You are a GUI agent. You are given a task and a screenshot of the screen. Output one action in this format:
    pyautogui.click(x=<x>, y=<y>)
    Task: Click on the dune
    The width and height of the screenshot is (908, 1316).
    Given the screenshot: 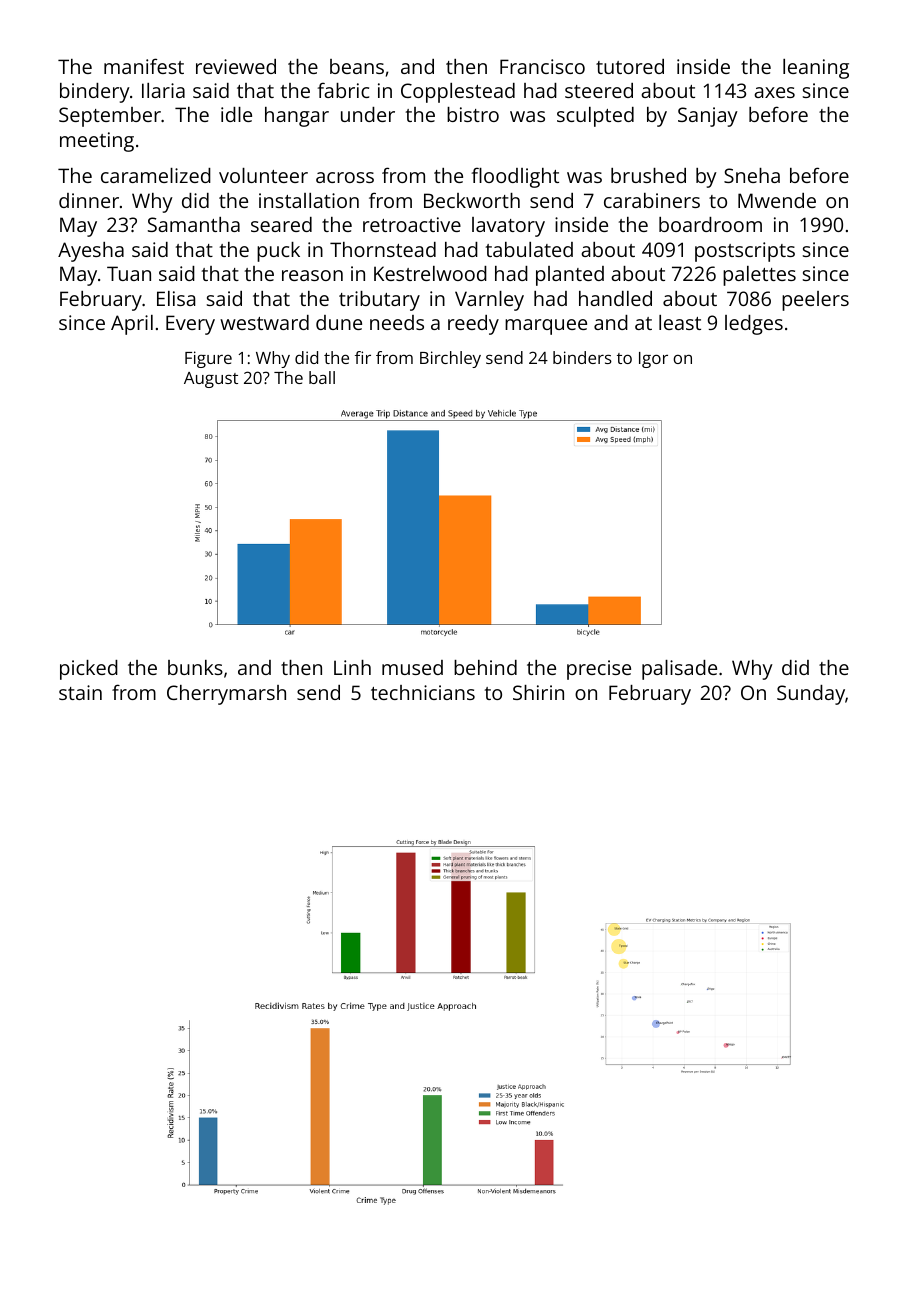 What is the action you would take?
    pyautogui.click(x=339, y=322)
